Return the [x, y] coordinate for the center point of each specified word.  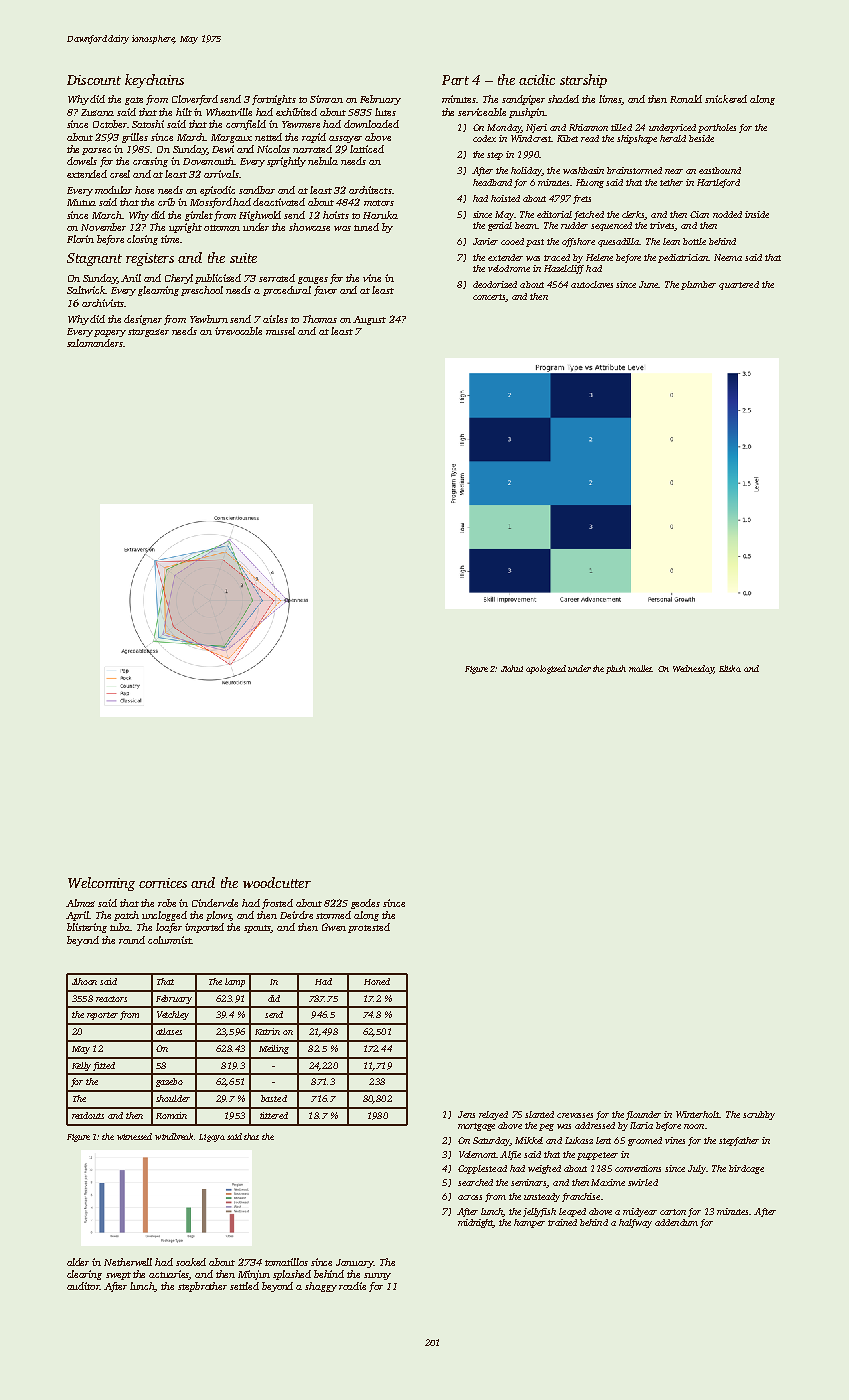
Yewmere [301, 124]
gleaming [158, 291]
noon [694, 1126]
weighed [544, 1169]
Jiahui [512, 668]
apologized [546, 669]
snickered [726, 99]
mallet [641, 668]
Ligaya [212, 1138]
